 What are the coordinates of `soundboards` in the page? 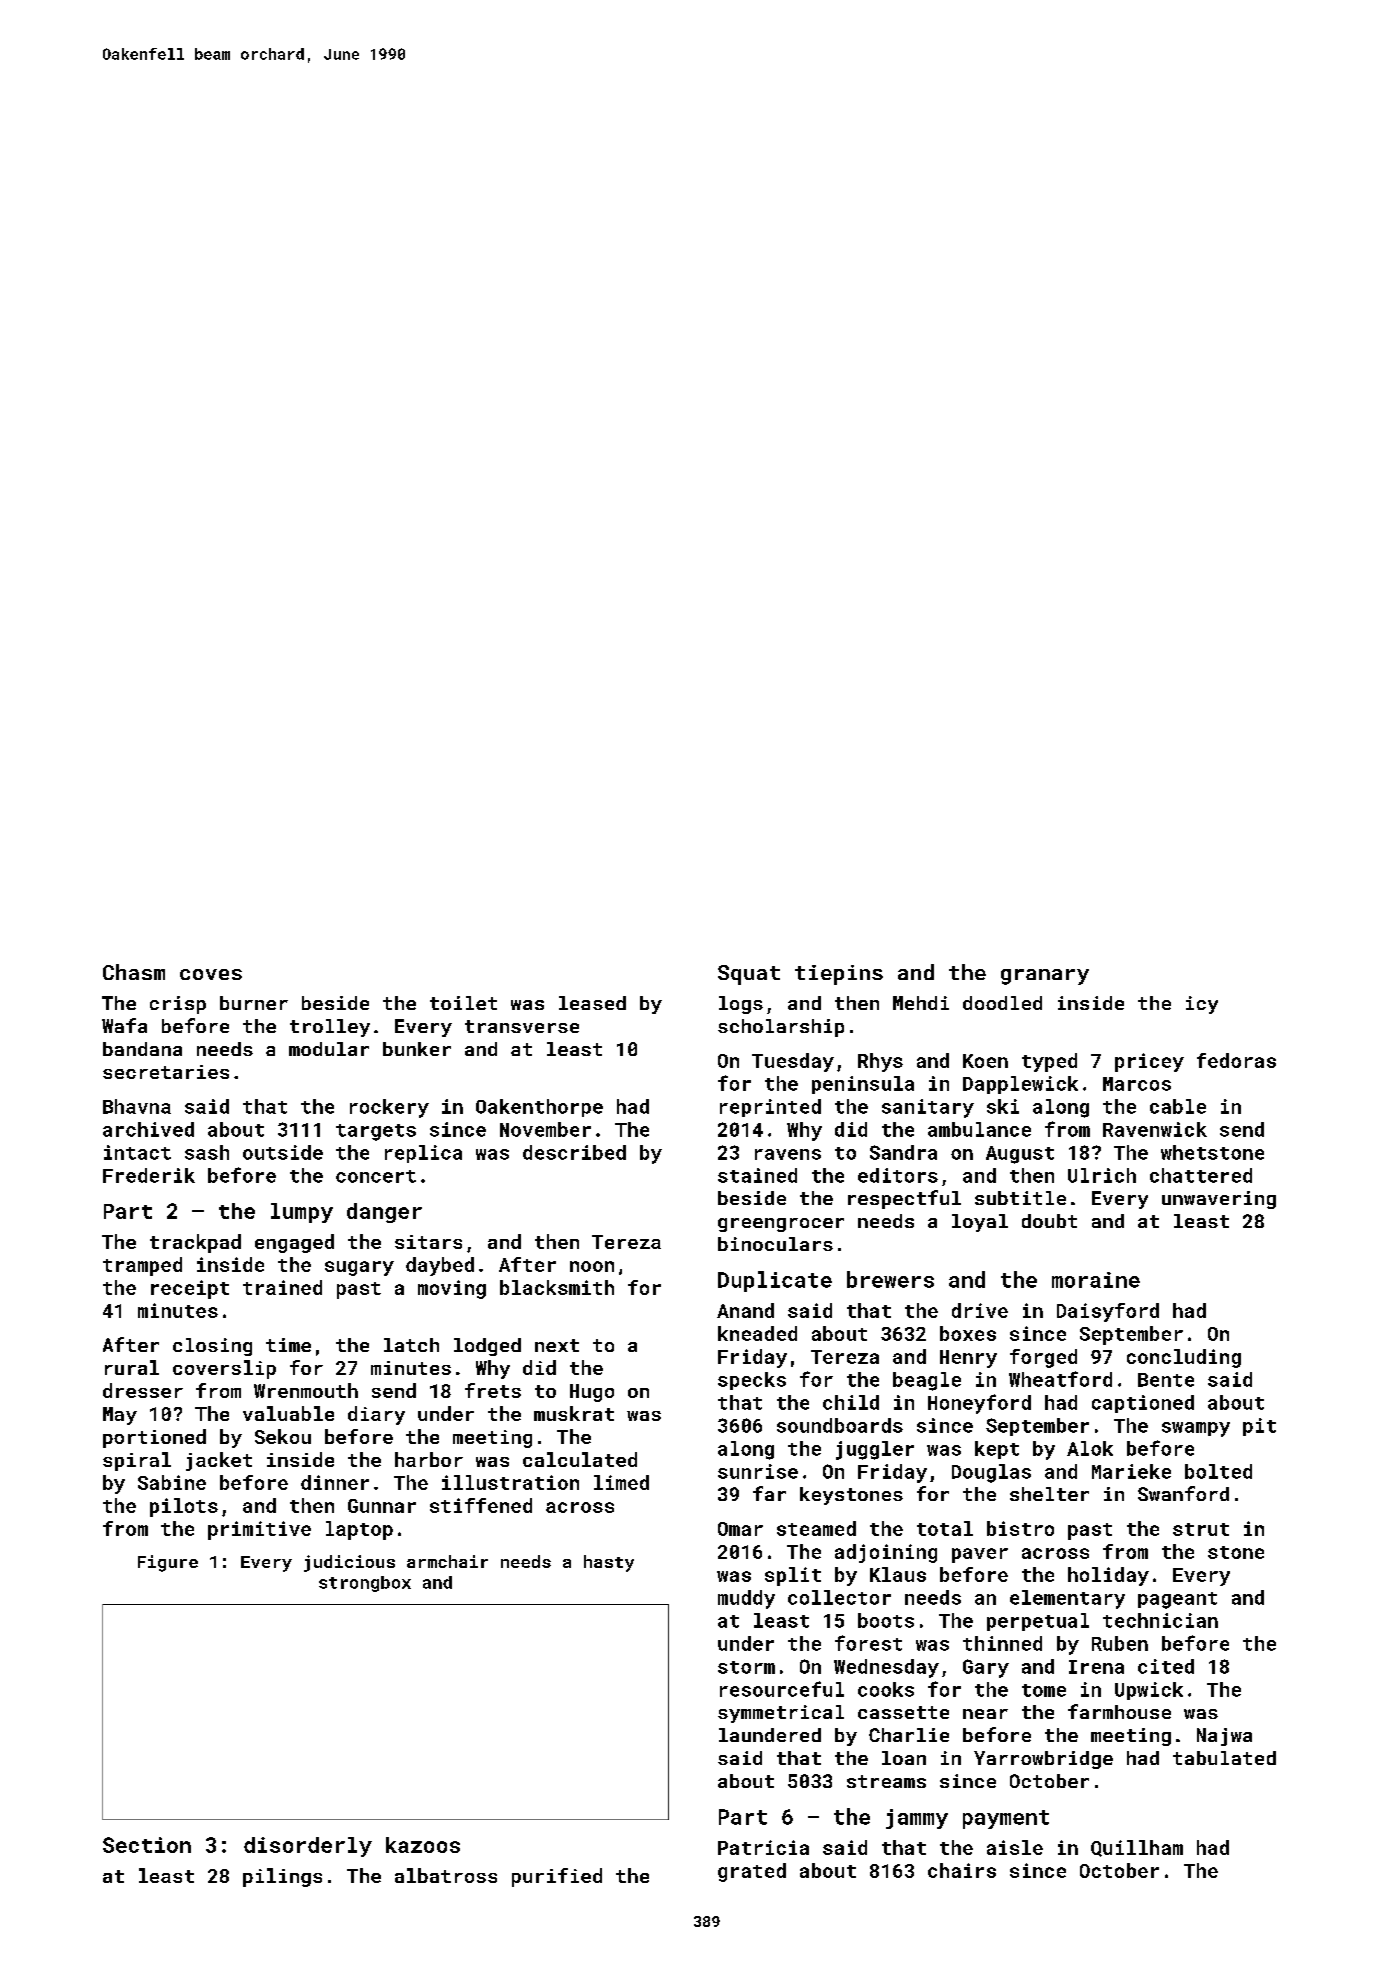 It's located at (840, 1425).
